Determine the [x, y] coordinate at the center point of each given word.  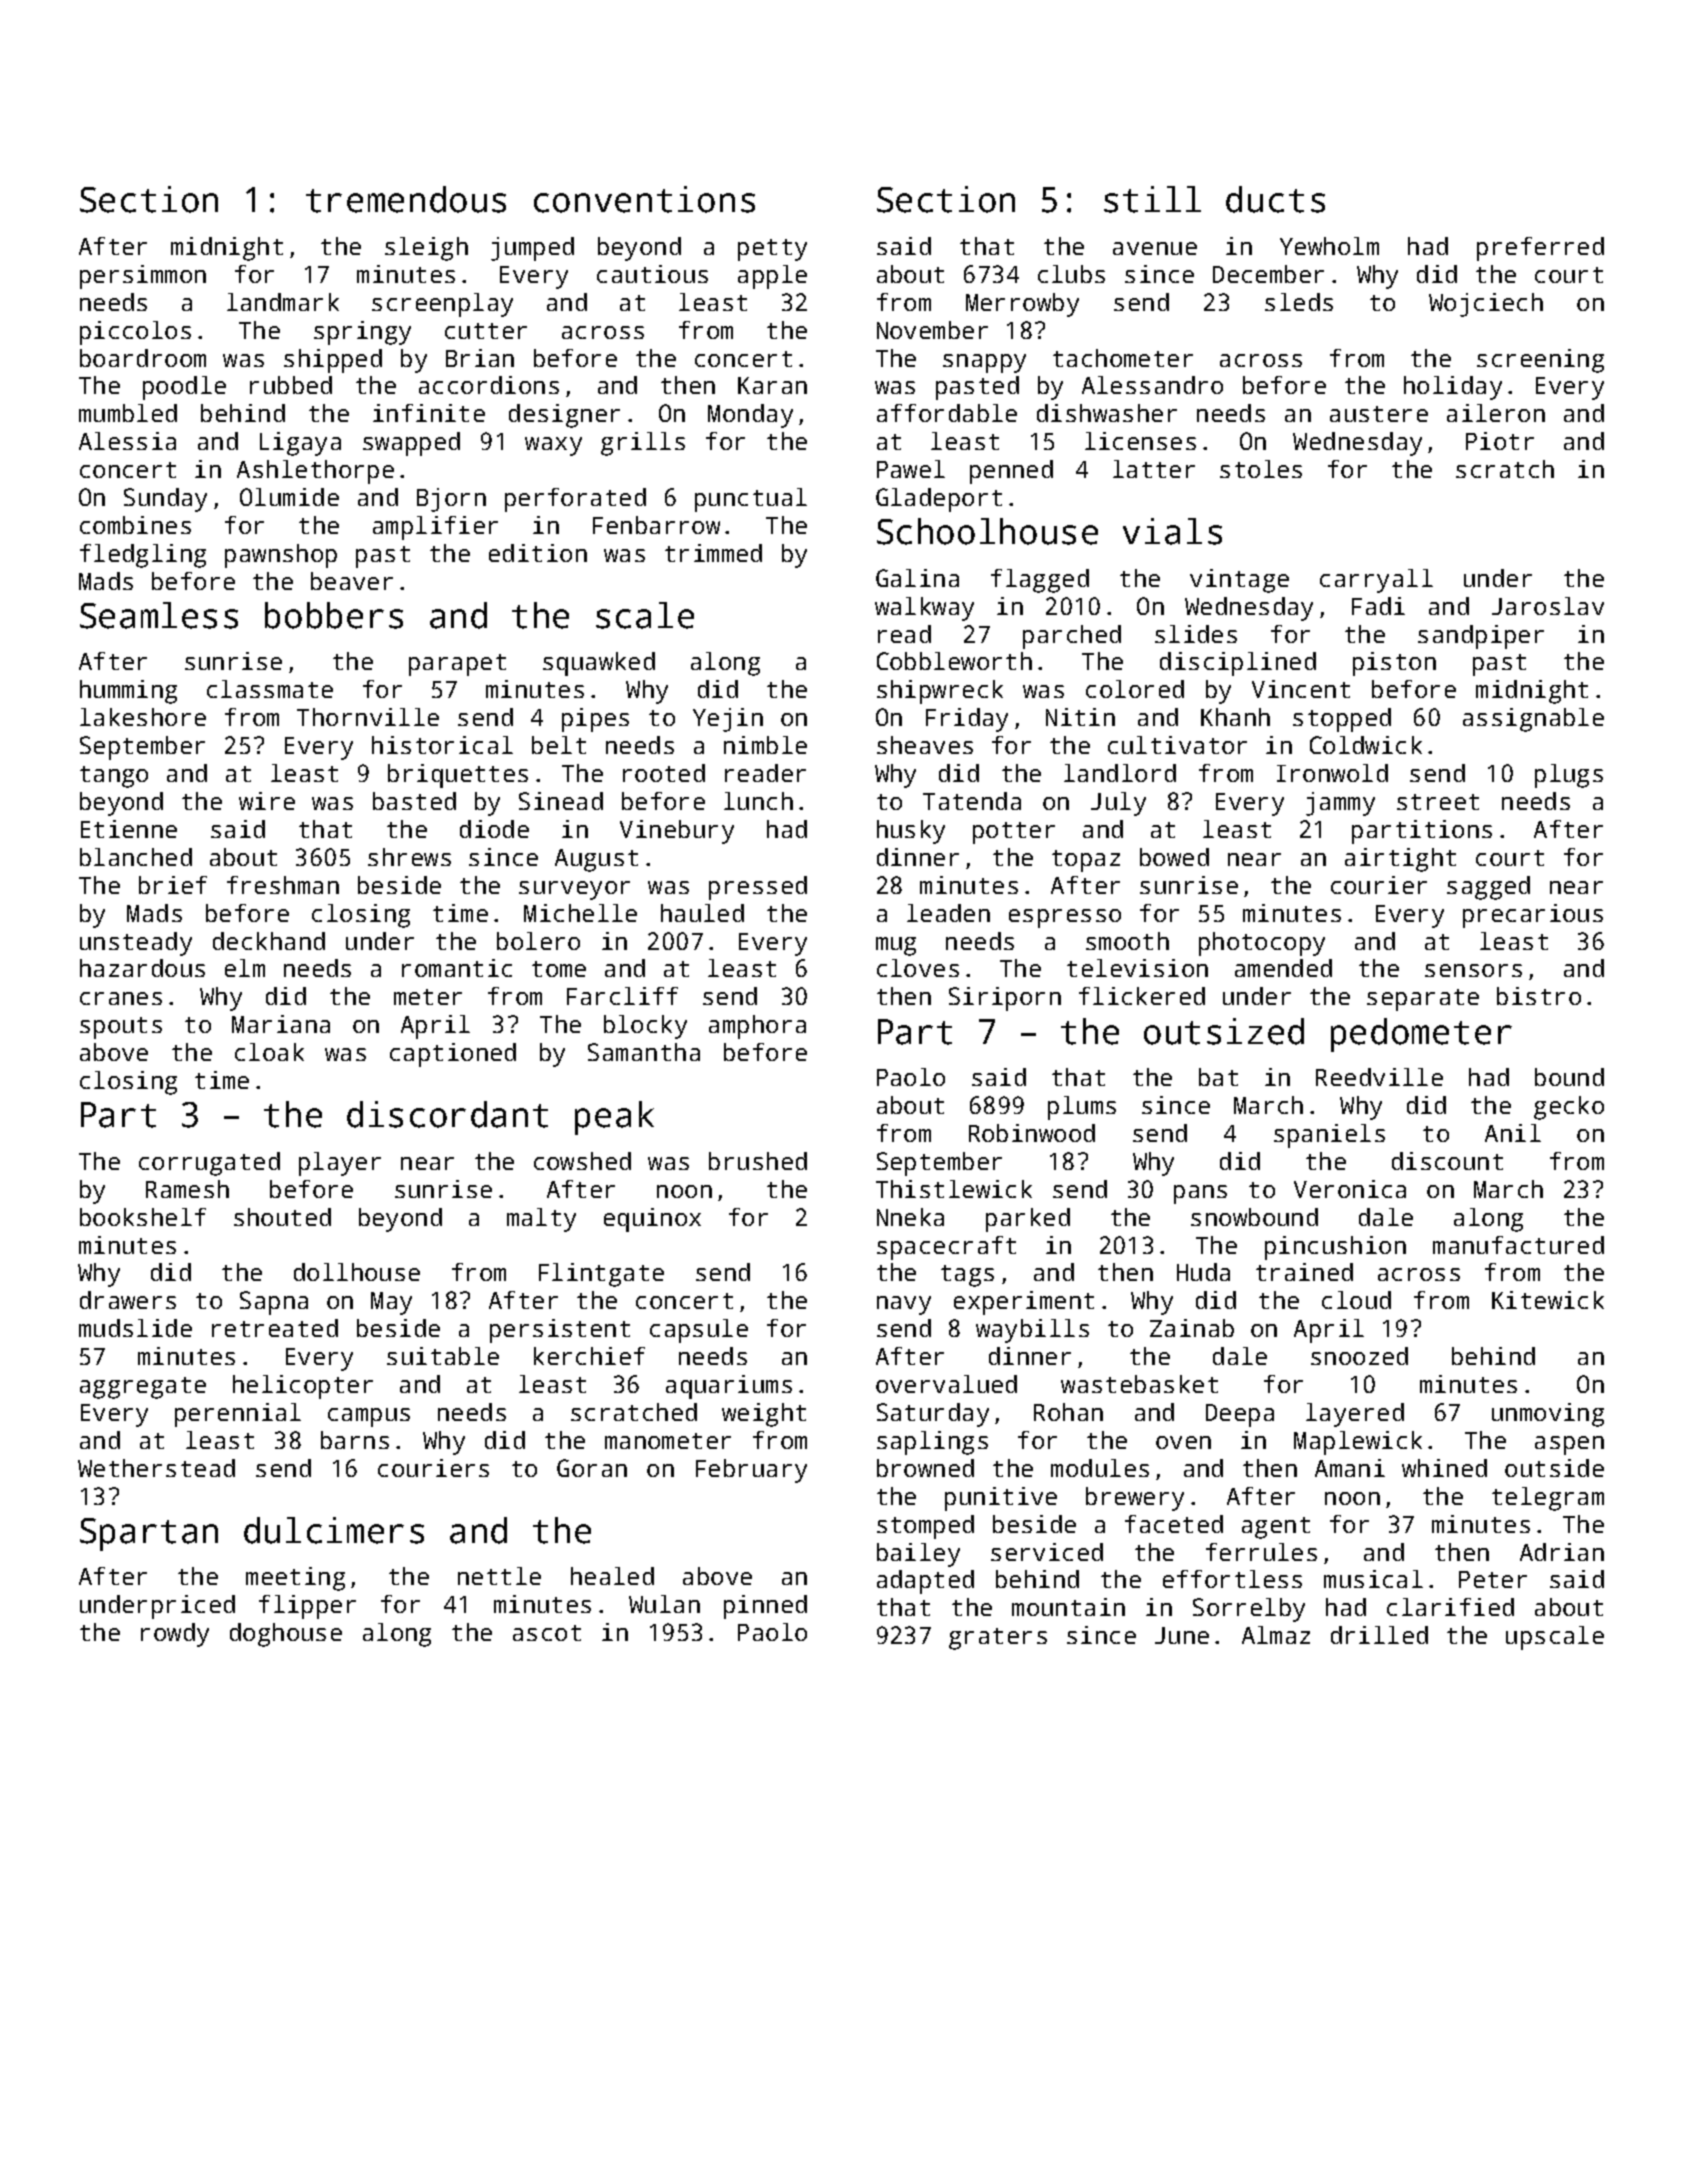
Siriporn [1005, 999]
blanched [136, 857]
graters [998, 1639]
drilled [1379, 1635]
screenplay [442, 305]
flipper [307, 1607]
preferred [1540, 249]
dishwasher [1107, 413]
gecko [1569, 1108]
